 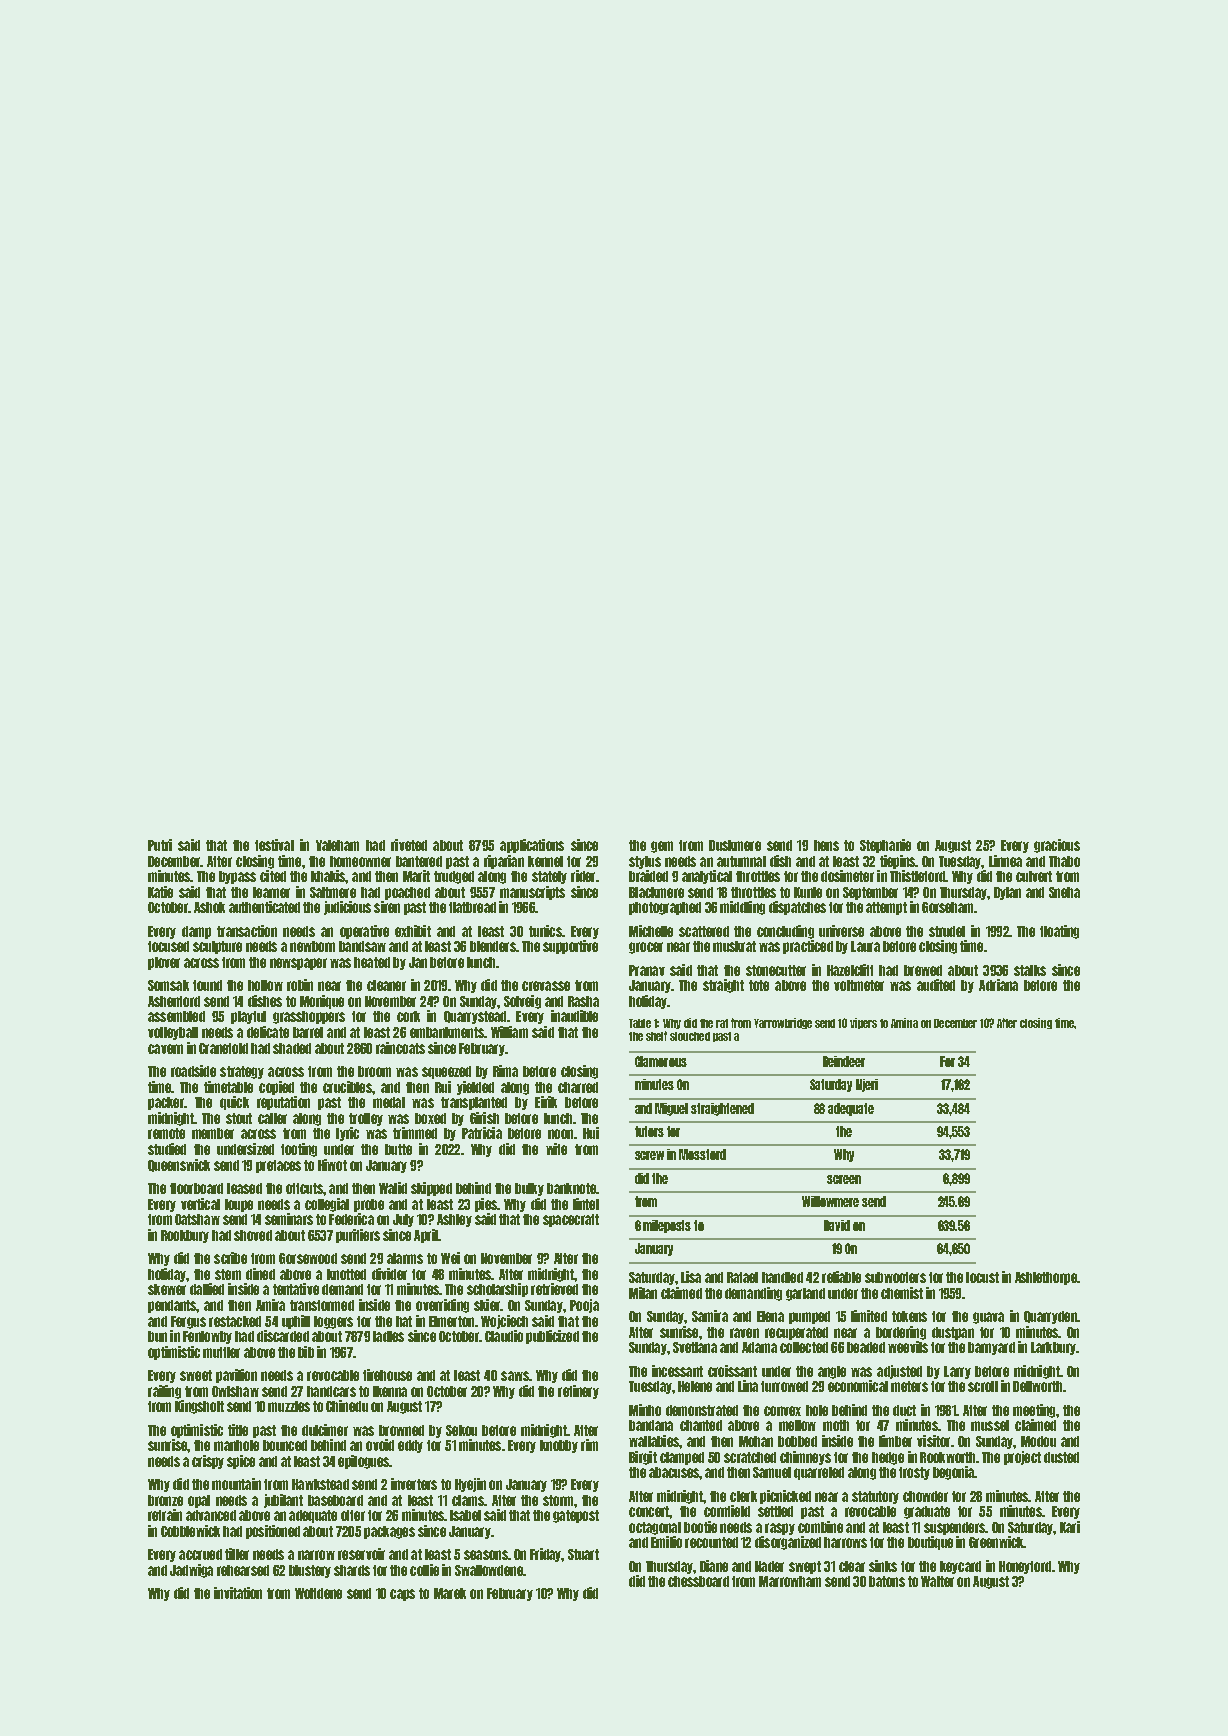 I want to click on Gorsewood, so click(x=308, y=1258).
